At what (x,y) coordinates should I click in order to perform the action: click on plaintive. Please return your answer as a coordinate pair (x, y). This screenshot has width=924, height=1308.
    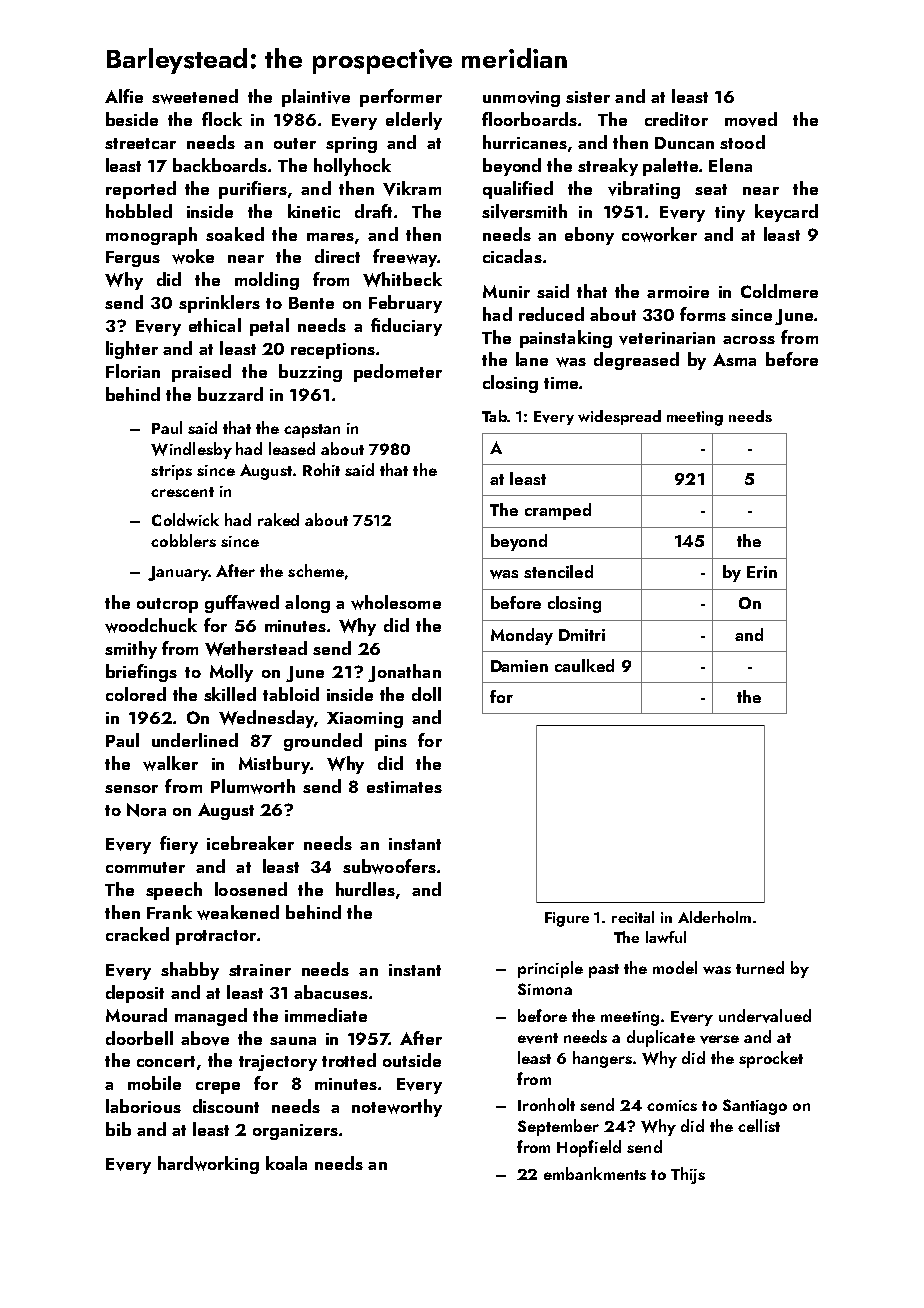
    Looking at the image, I should click on (316, 98).
